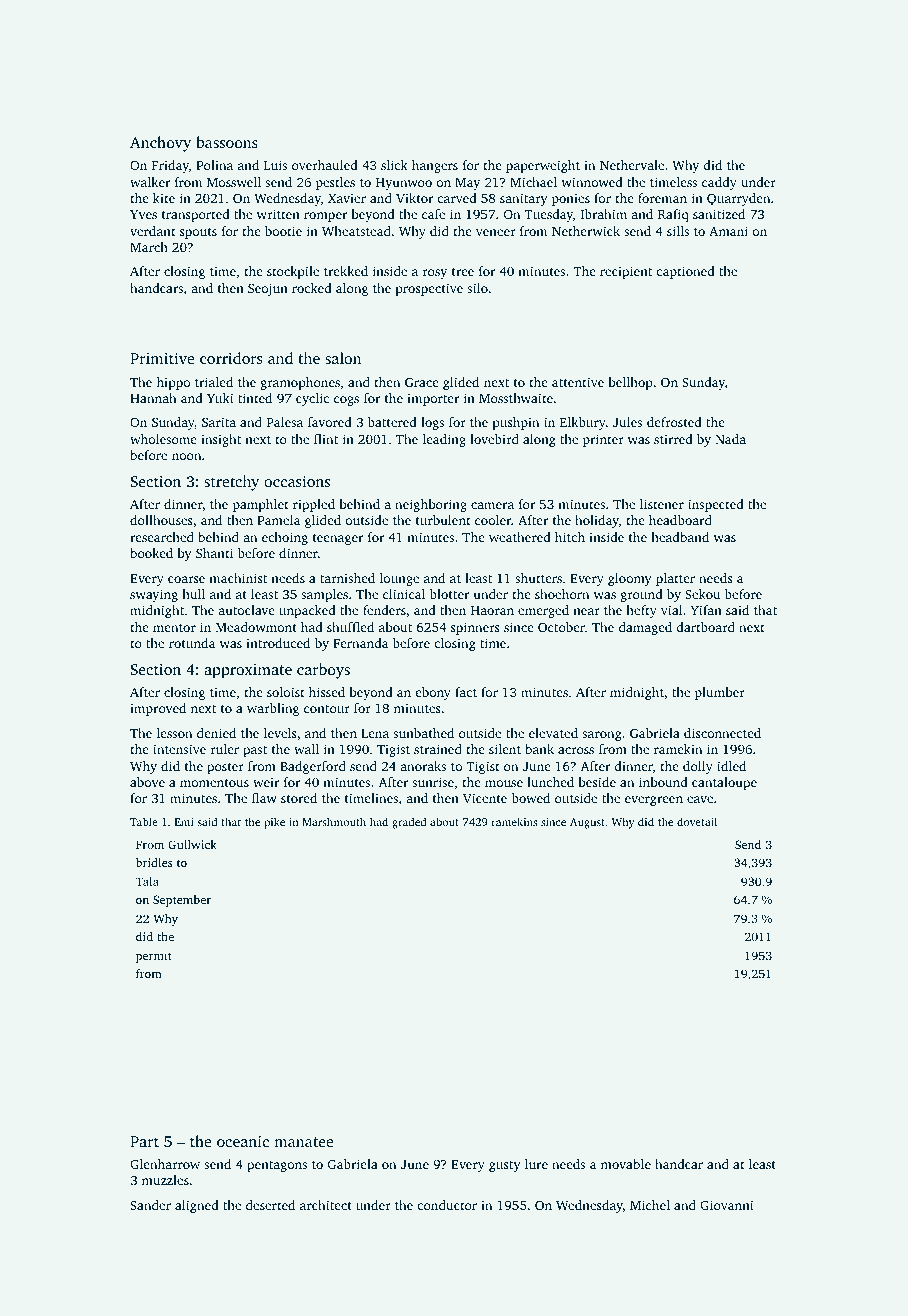 The image size is (908, 1316). I want to click on ground, so click(642, 595).
